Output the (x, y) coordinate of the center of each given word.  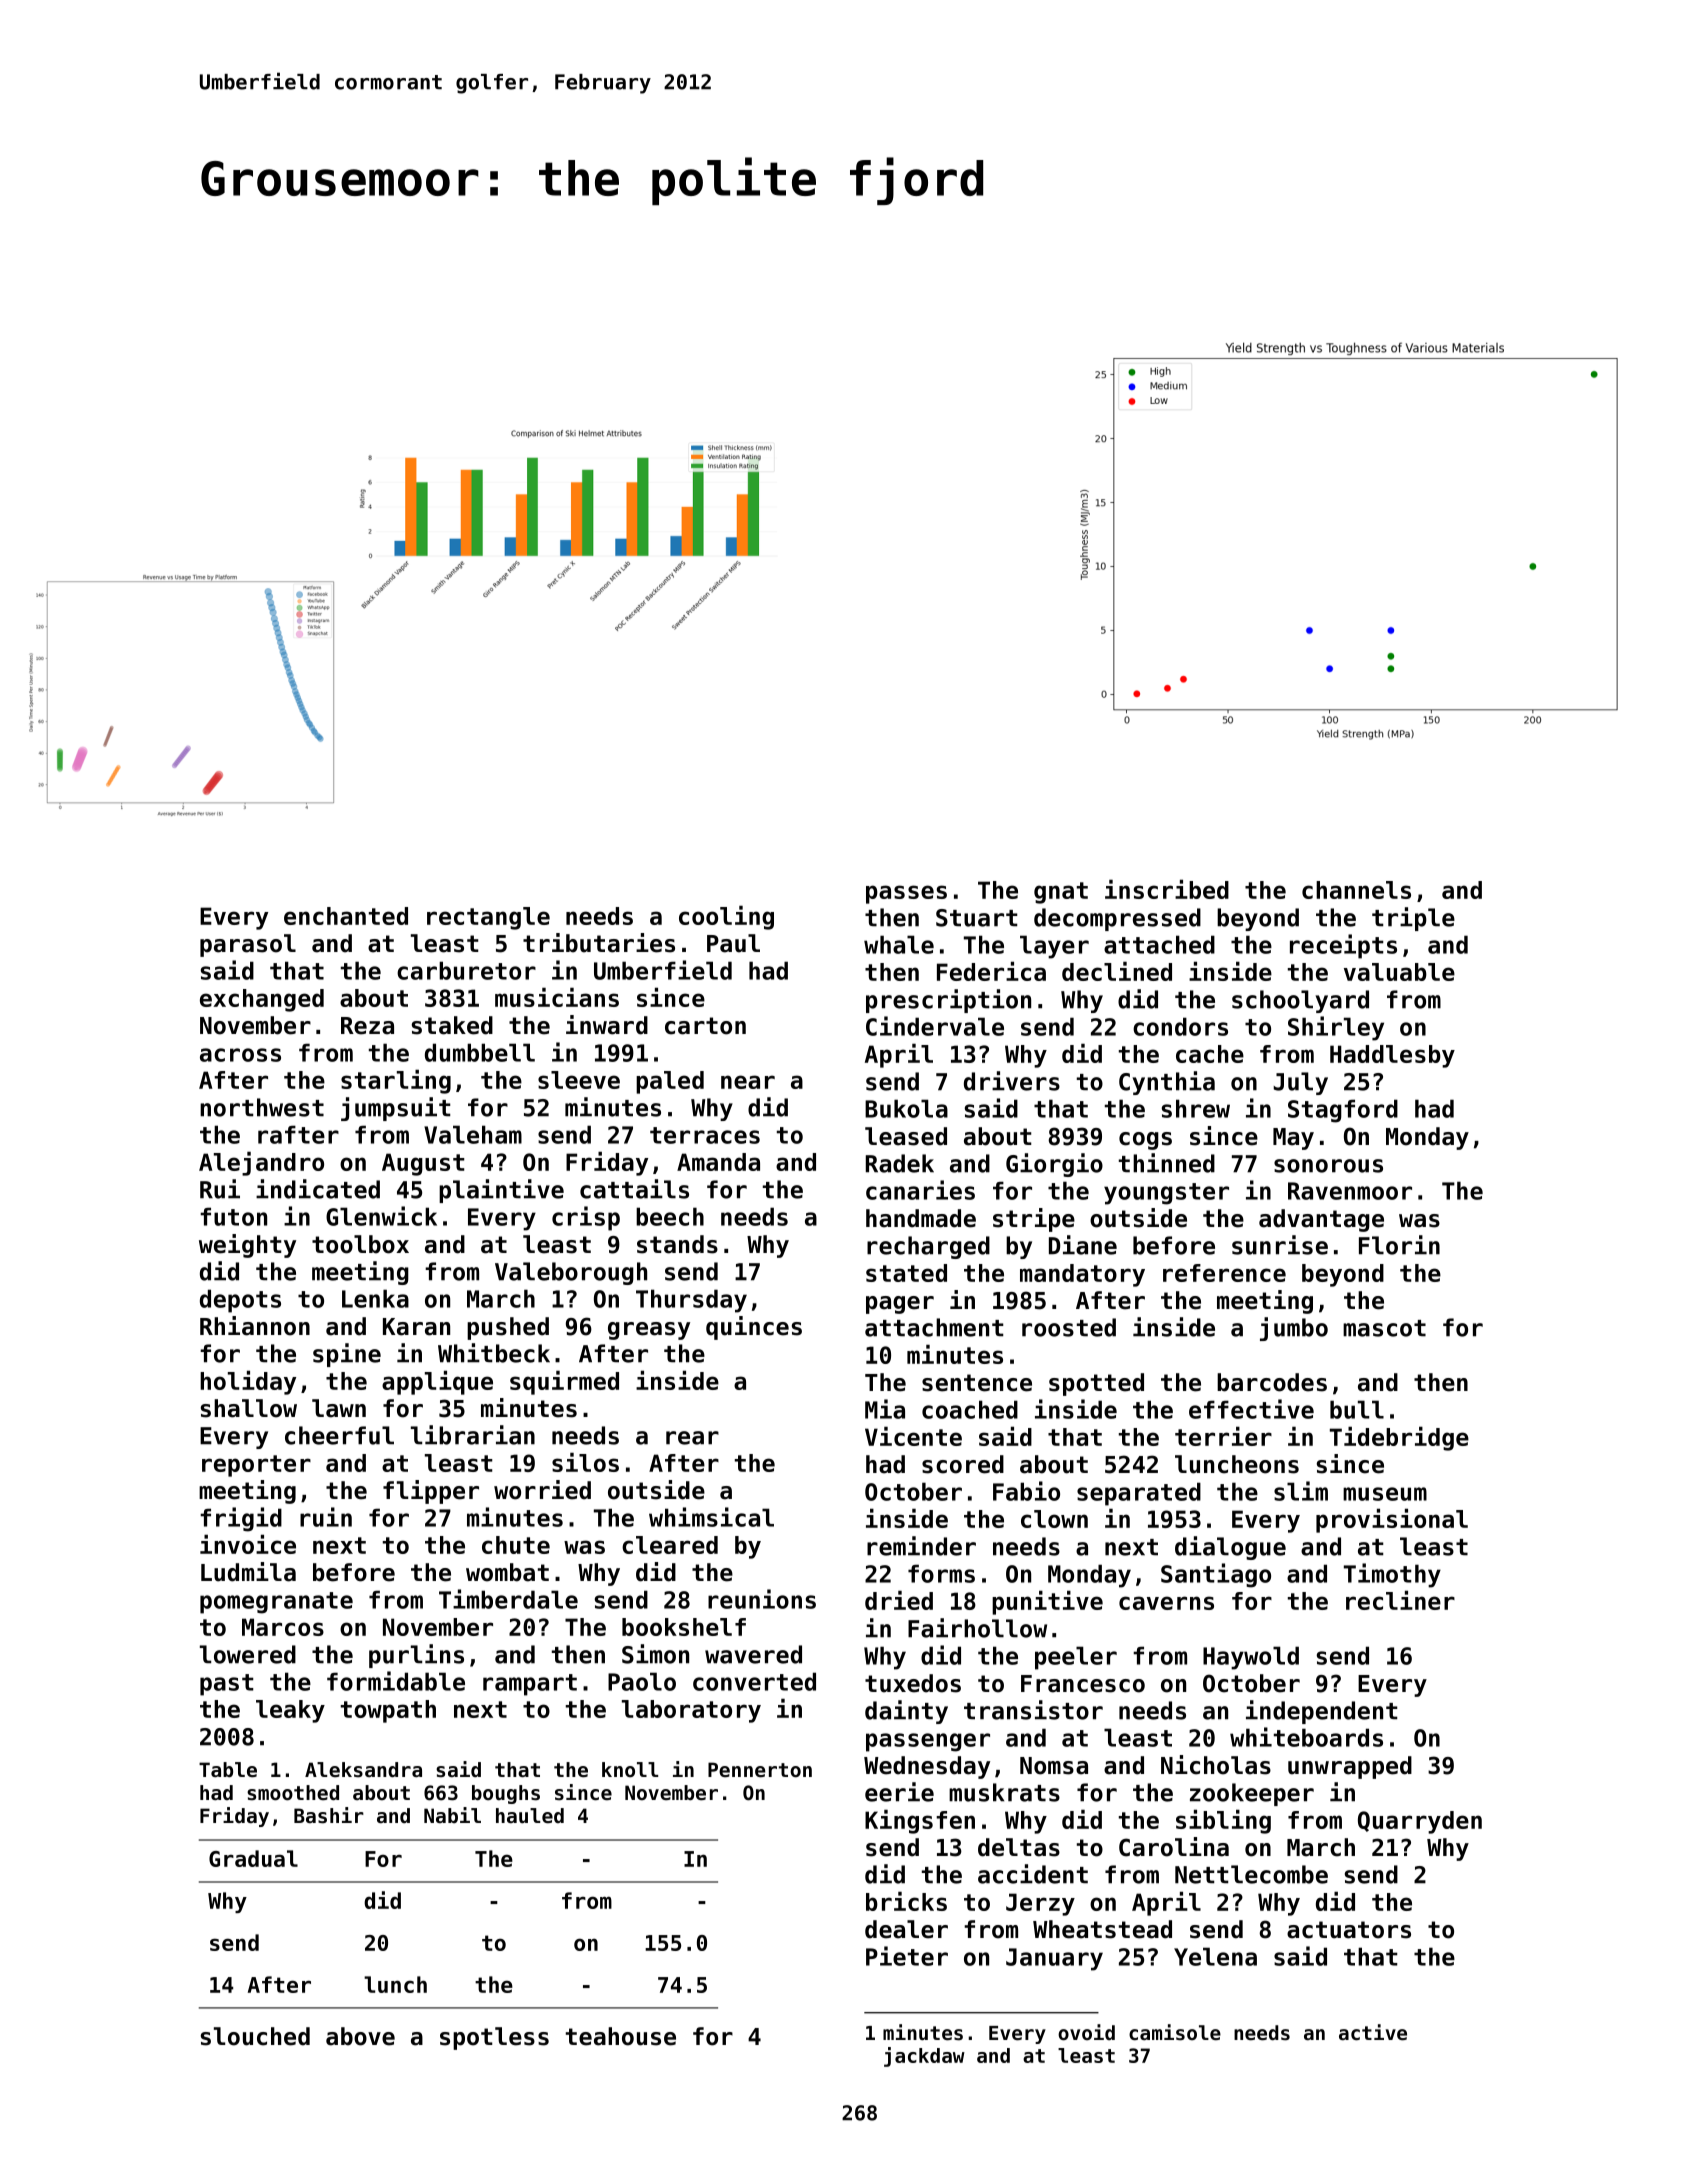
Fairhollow (977, 1628)
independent (1322, 1712)
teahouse (621, 2036)
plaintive (501, 1191)
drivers (1012, 1081)
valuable (1399, 972)
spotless (494, 2038)
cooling (726, 917)
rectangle (488, 918)
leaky (290, 1711)
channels (1356, 890)
